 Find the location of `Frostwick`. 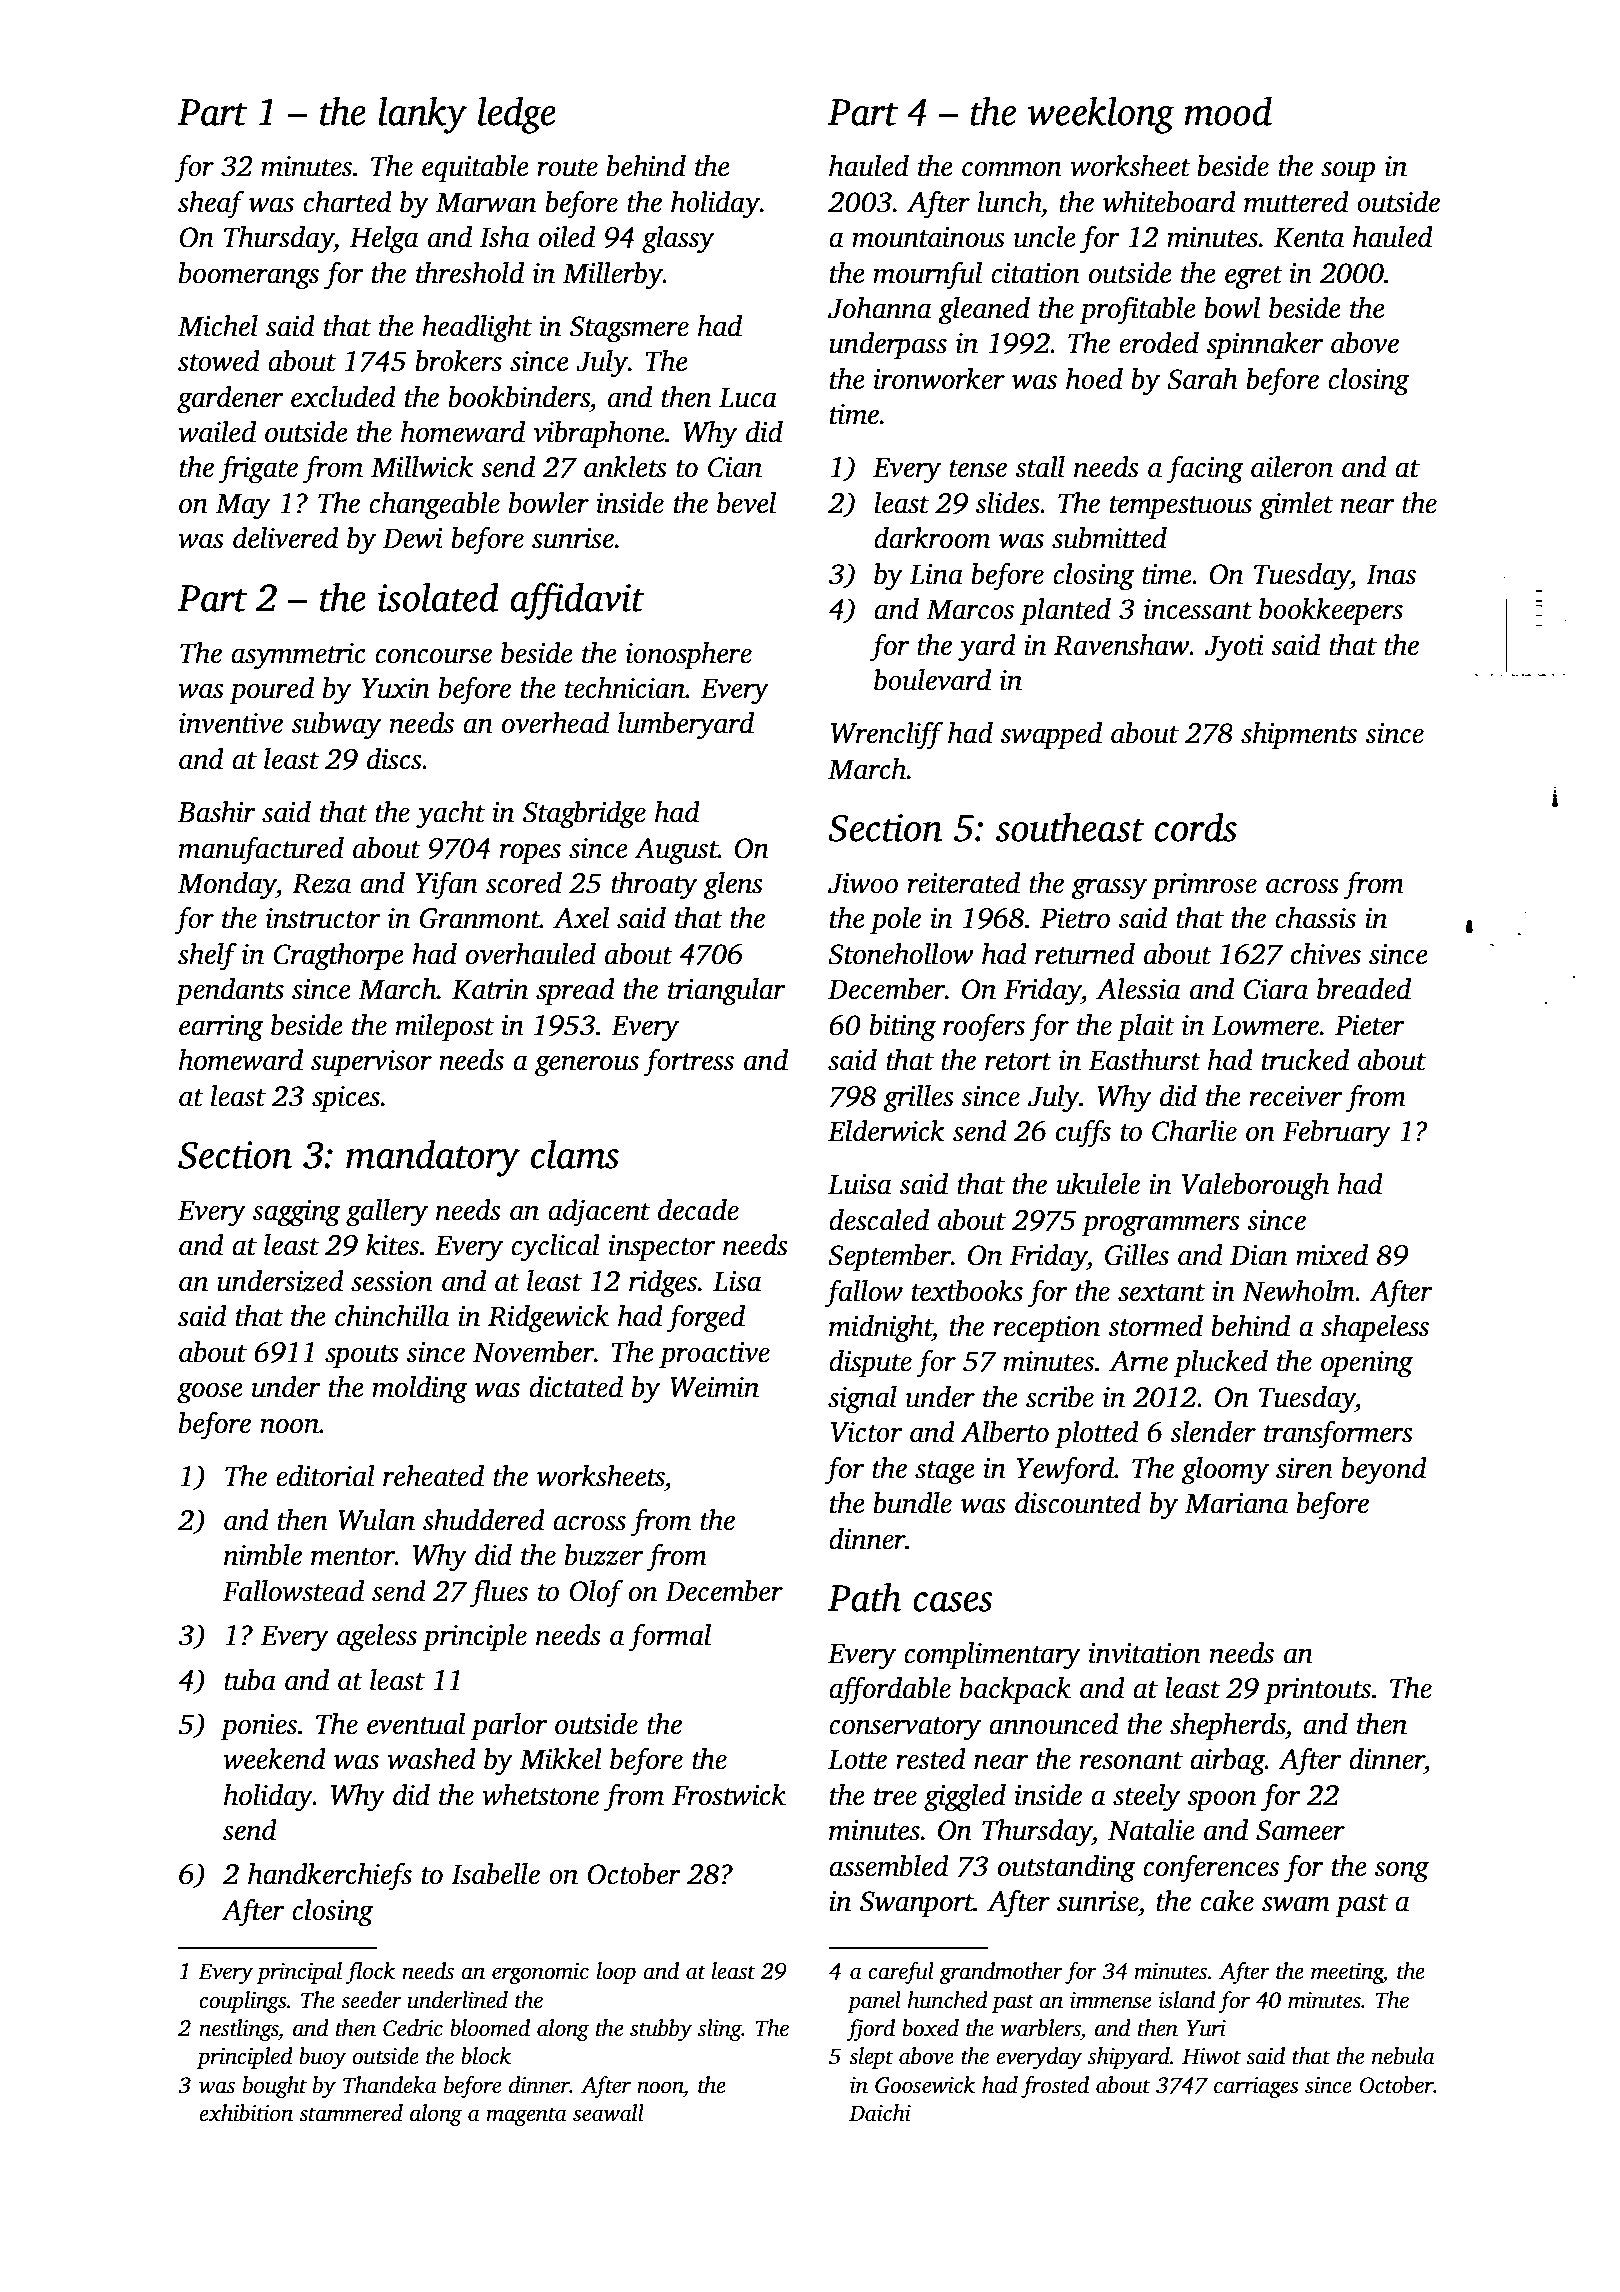

Frostwick is located at coordinates (729, 1795).
